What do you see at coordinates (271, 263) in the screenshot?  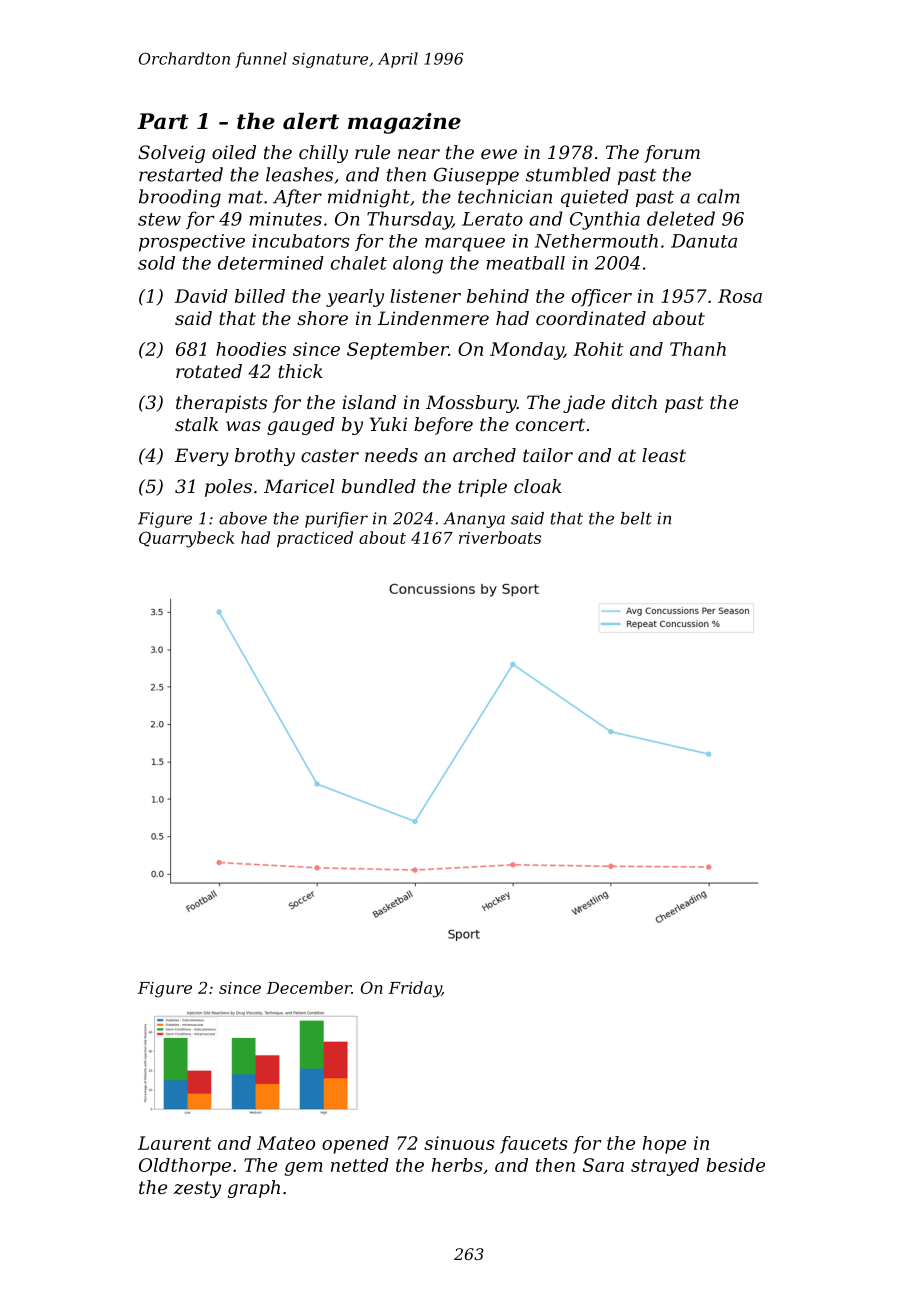 I see `determined` at bounding box center [271, 263].
